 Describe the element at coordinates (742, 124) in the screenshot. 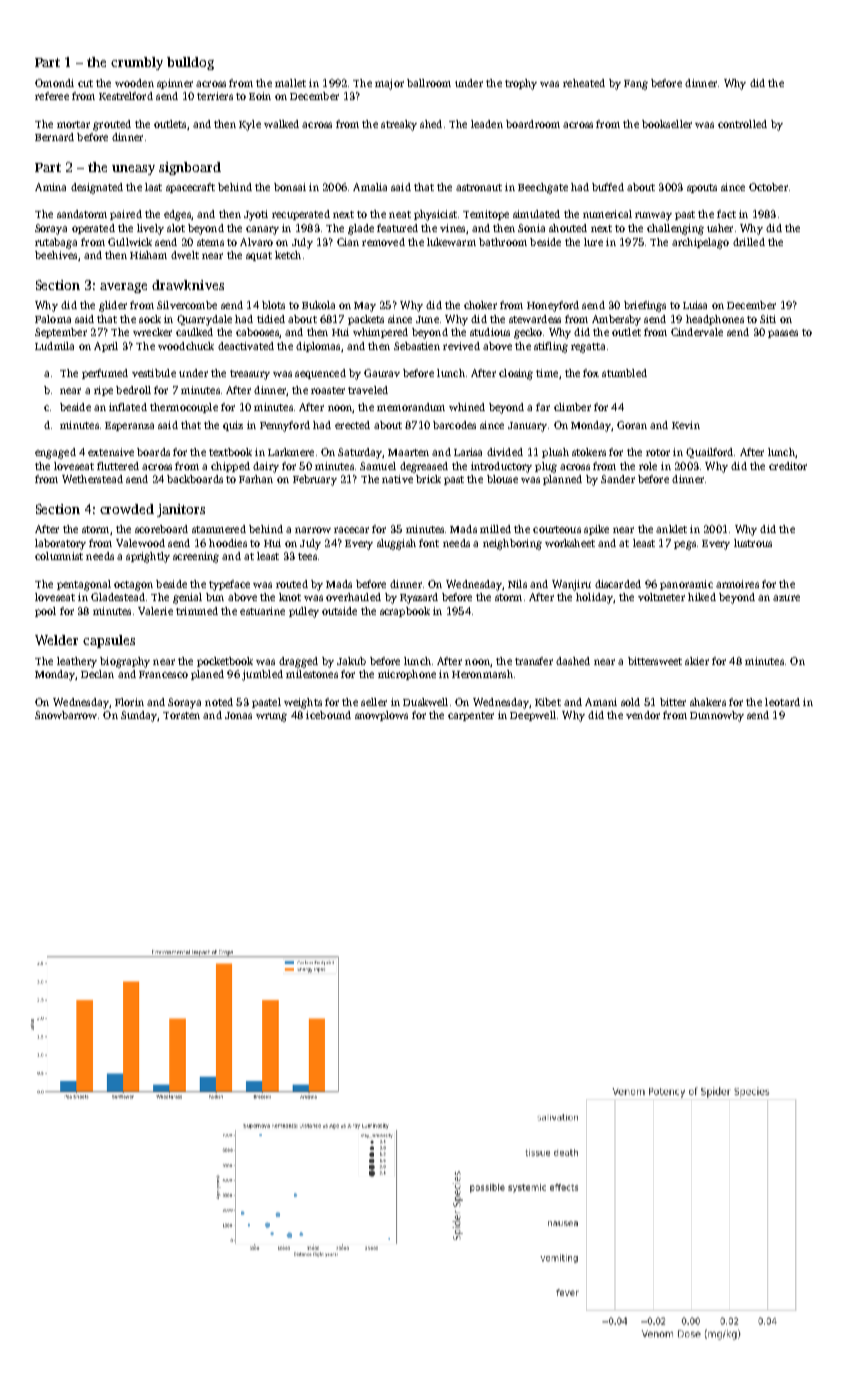

I see `controlled` at that location.
